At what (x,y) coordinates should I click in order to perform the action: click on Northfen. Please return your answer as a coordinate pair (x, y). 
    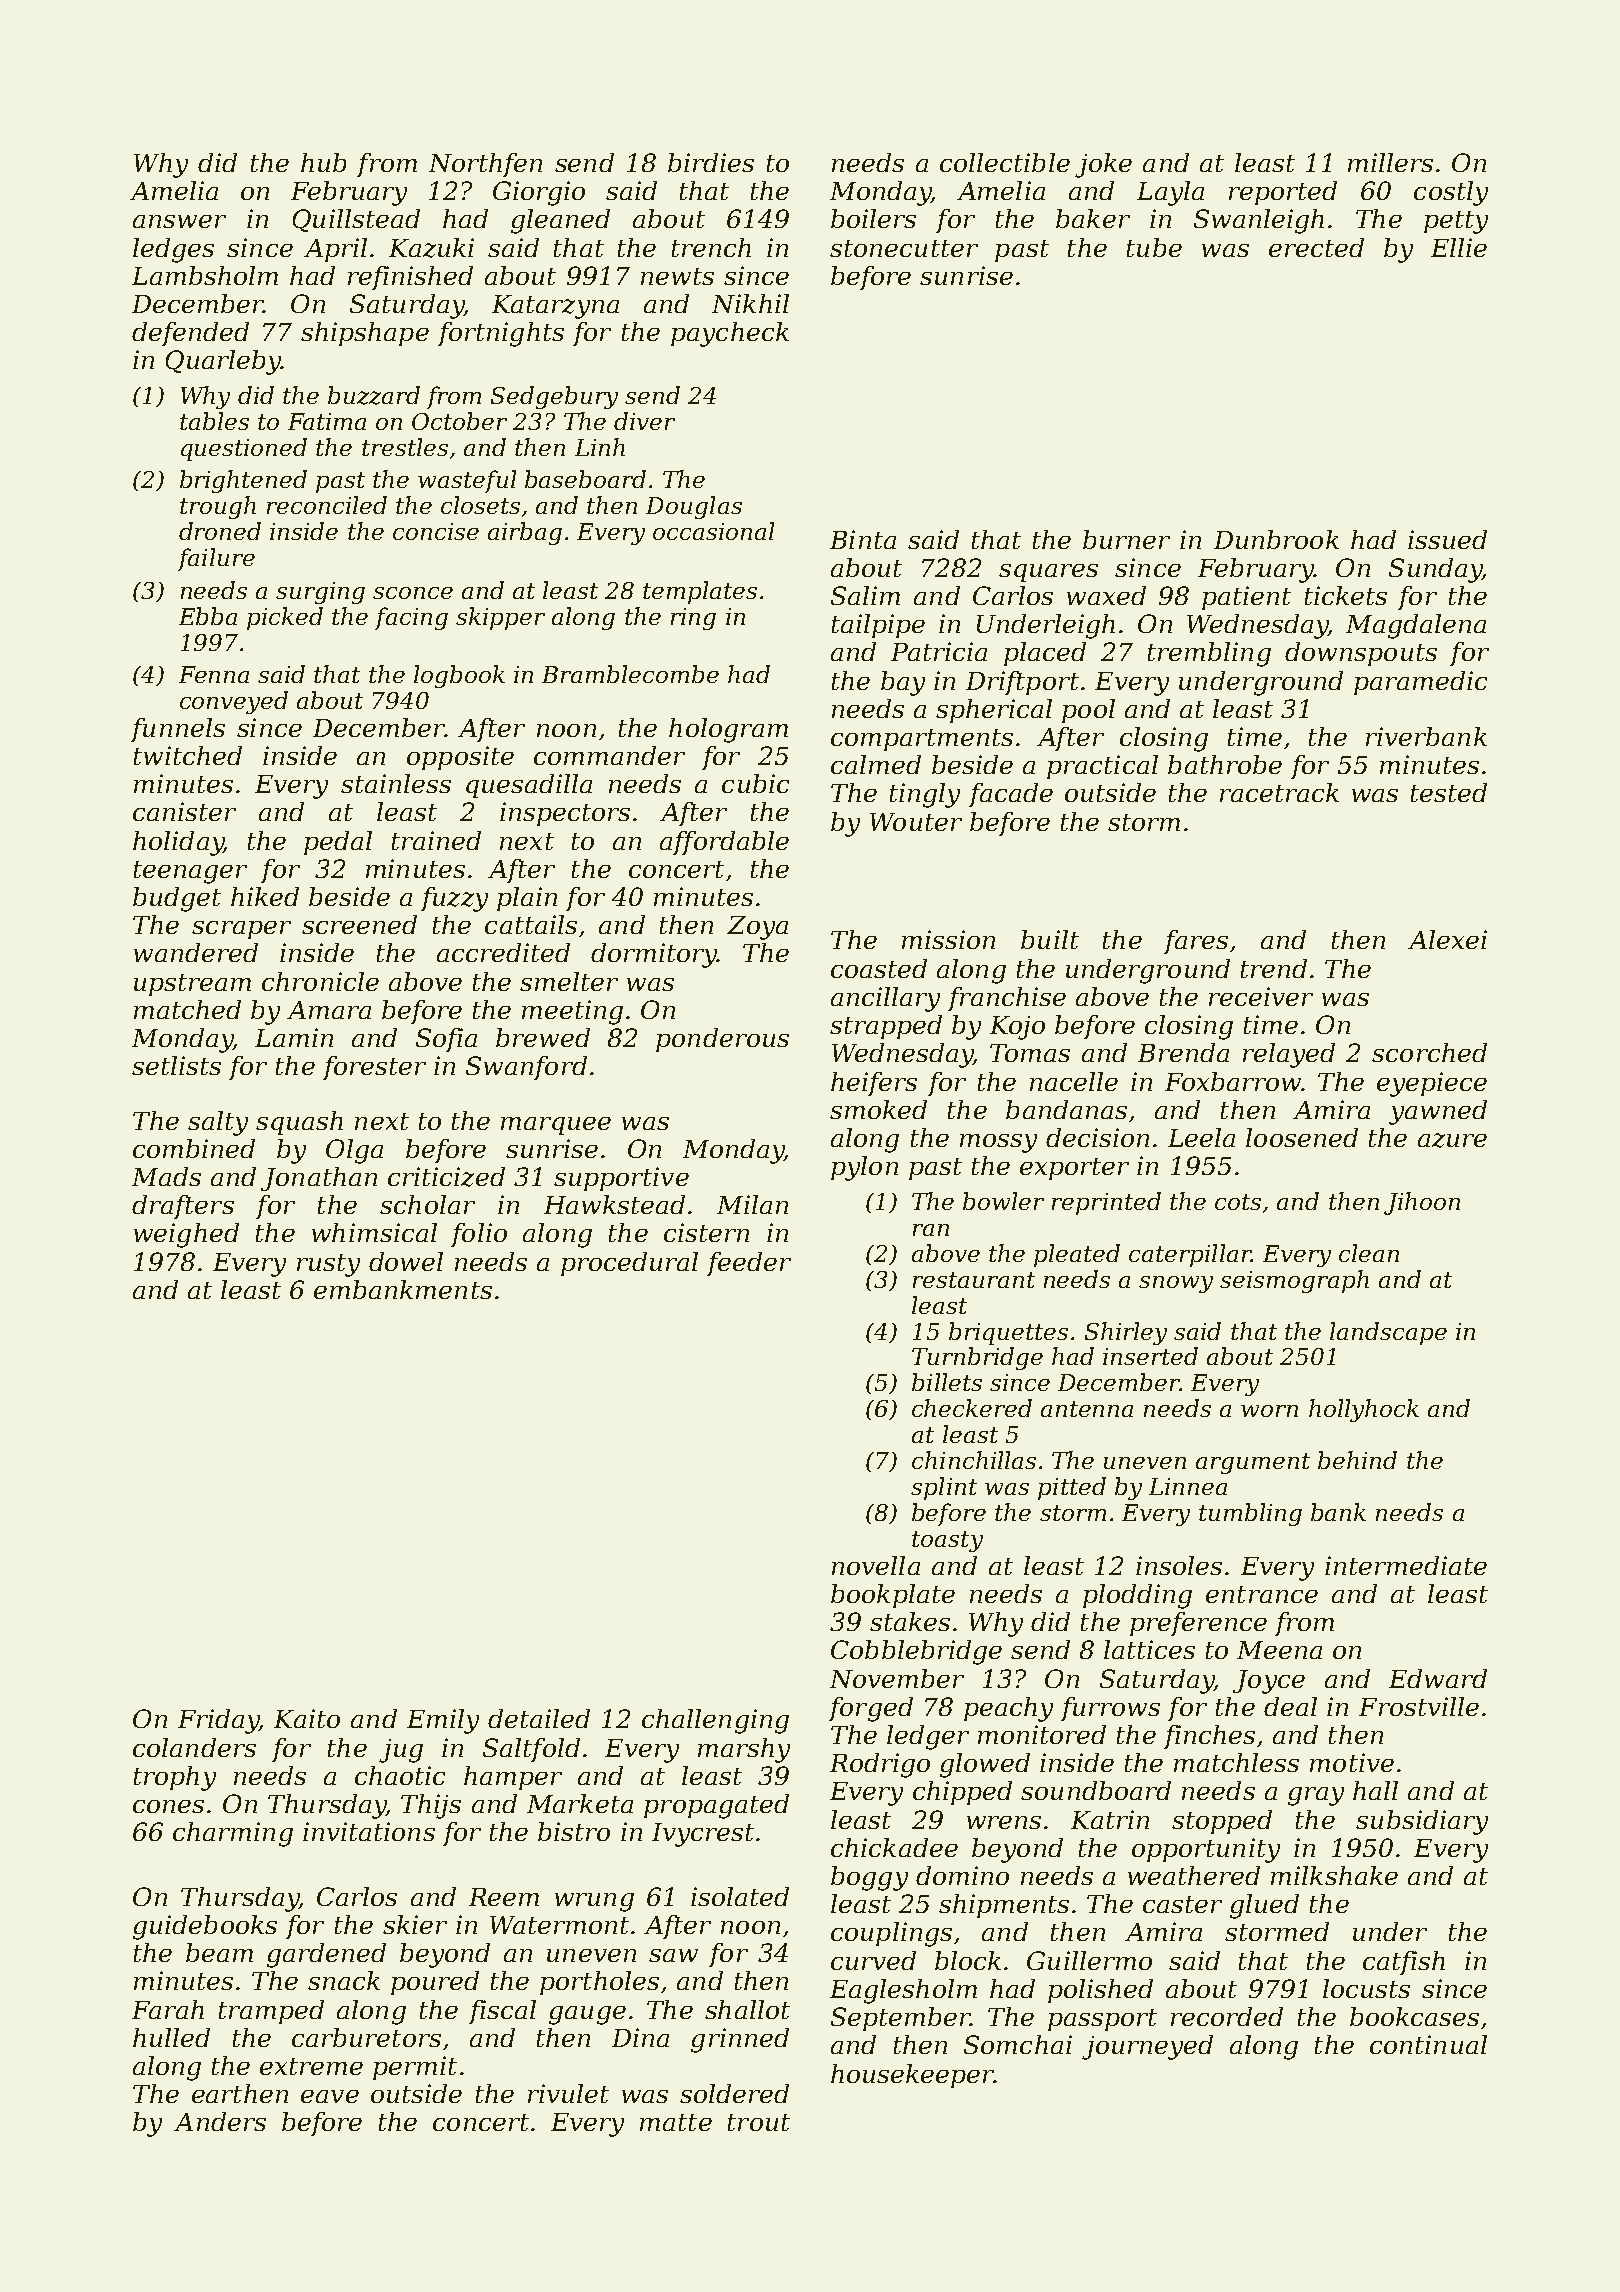
    Looking at the image, I should click on (485, 165).
